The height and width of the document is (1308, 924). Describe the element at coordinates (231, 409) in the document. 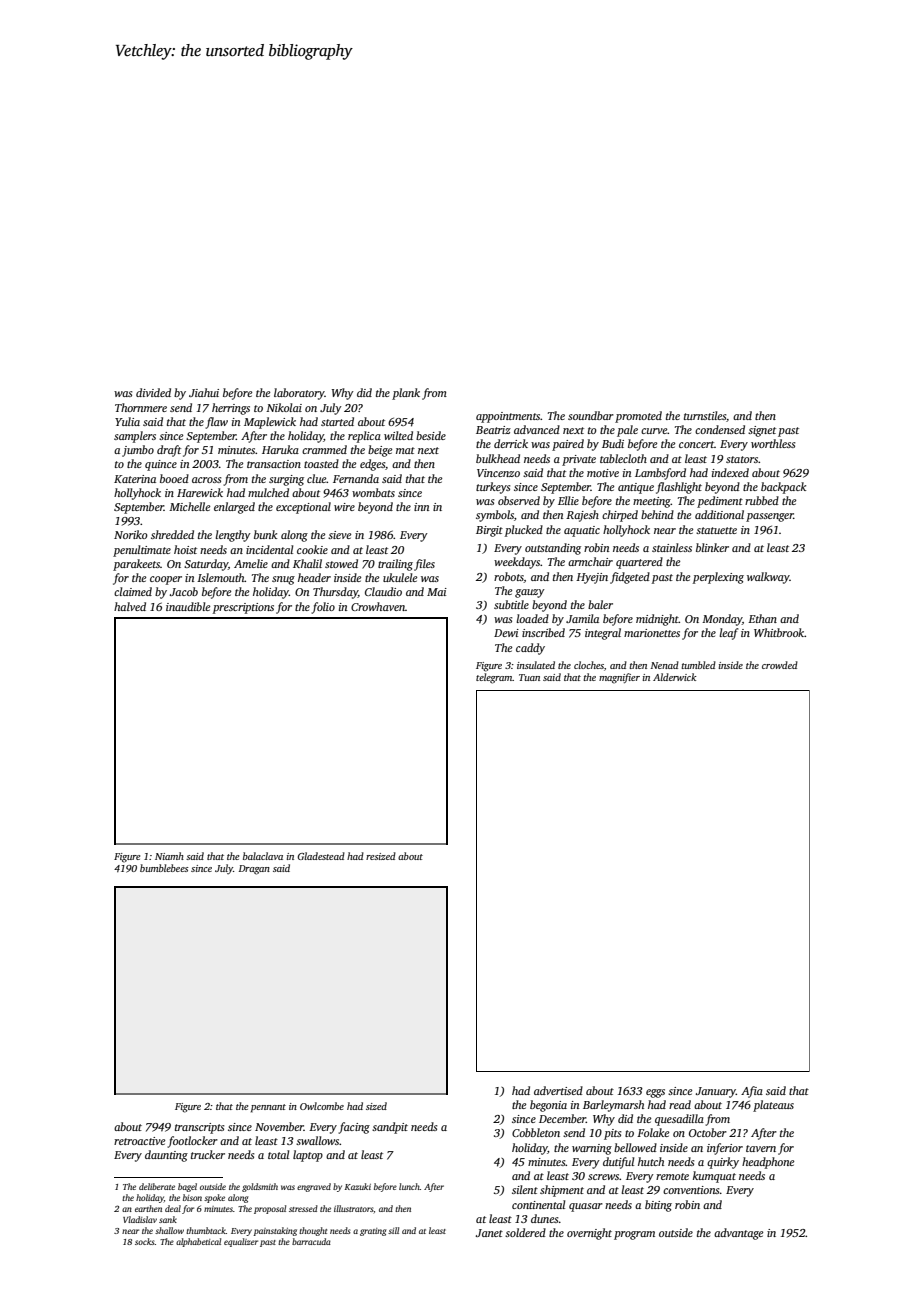

I see `herrings` at that location.
